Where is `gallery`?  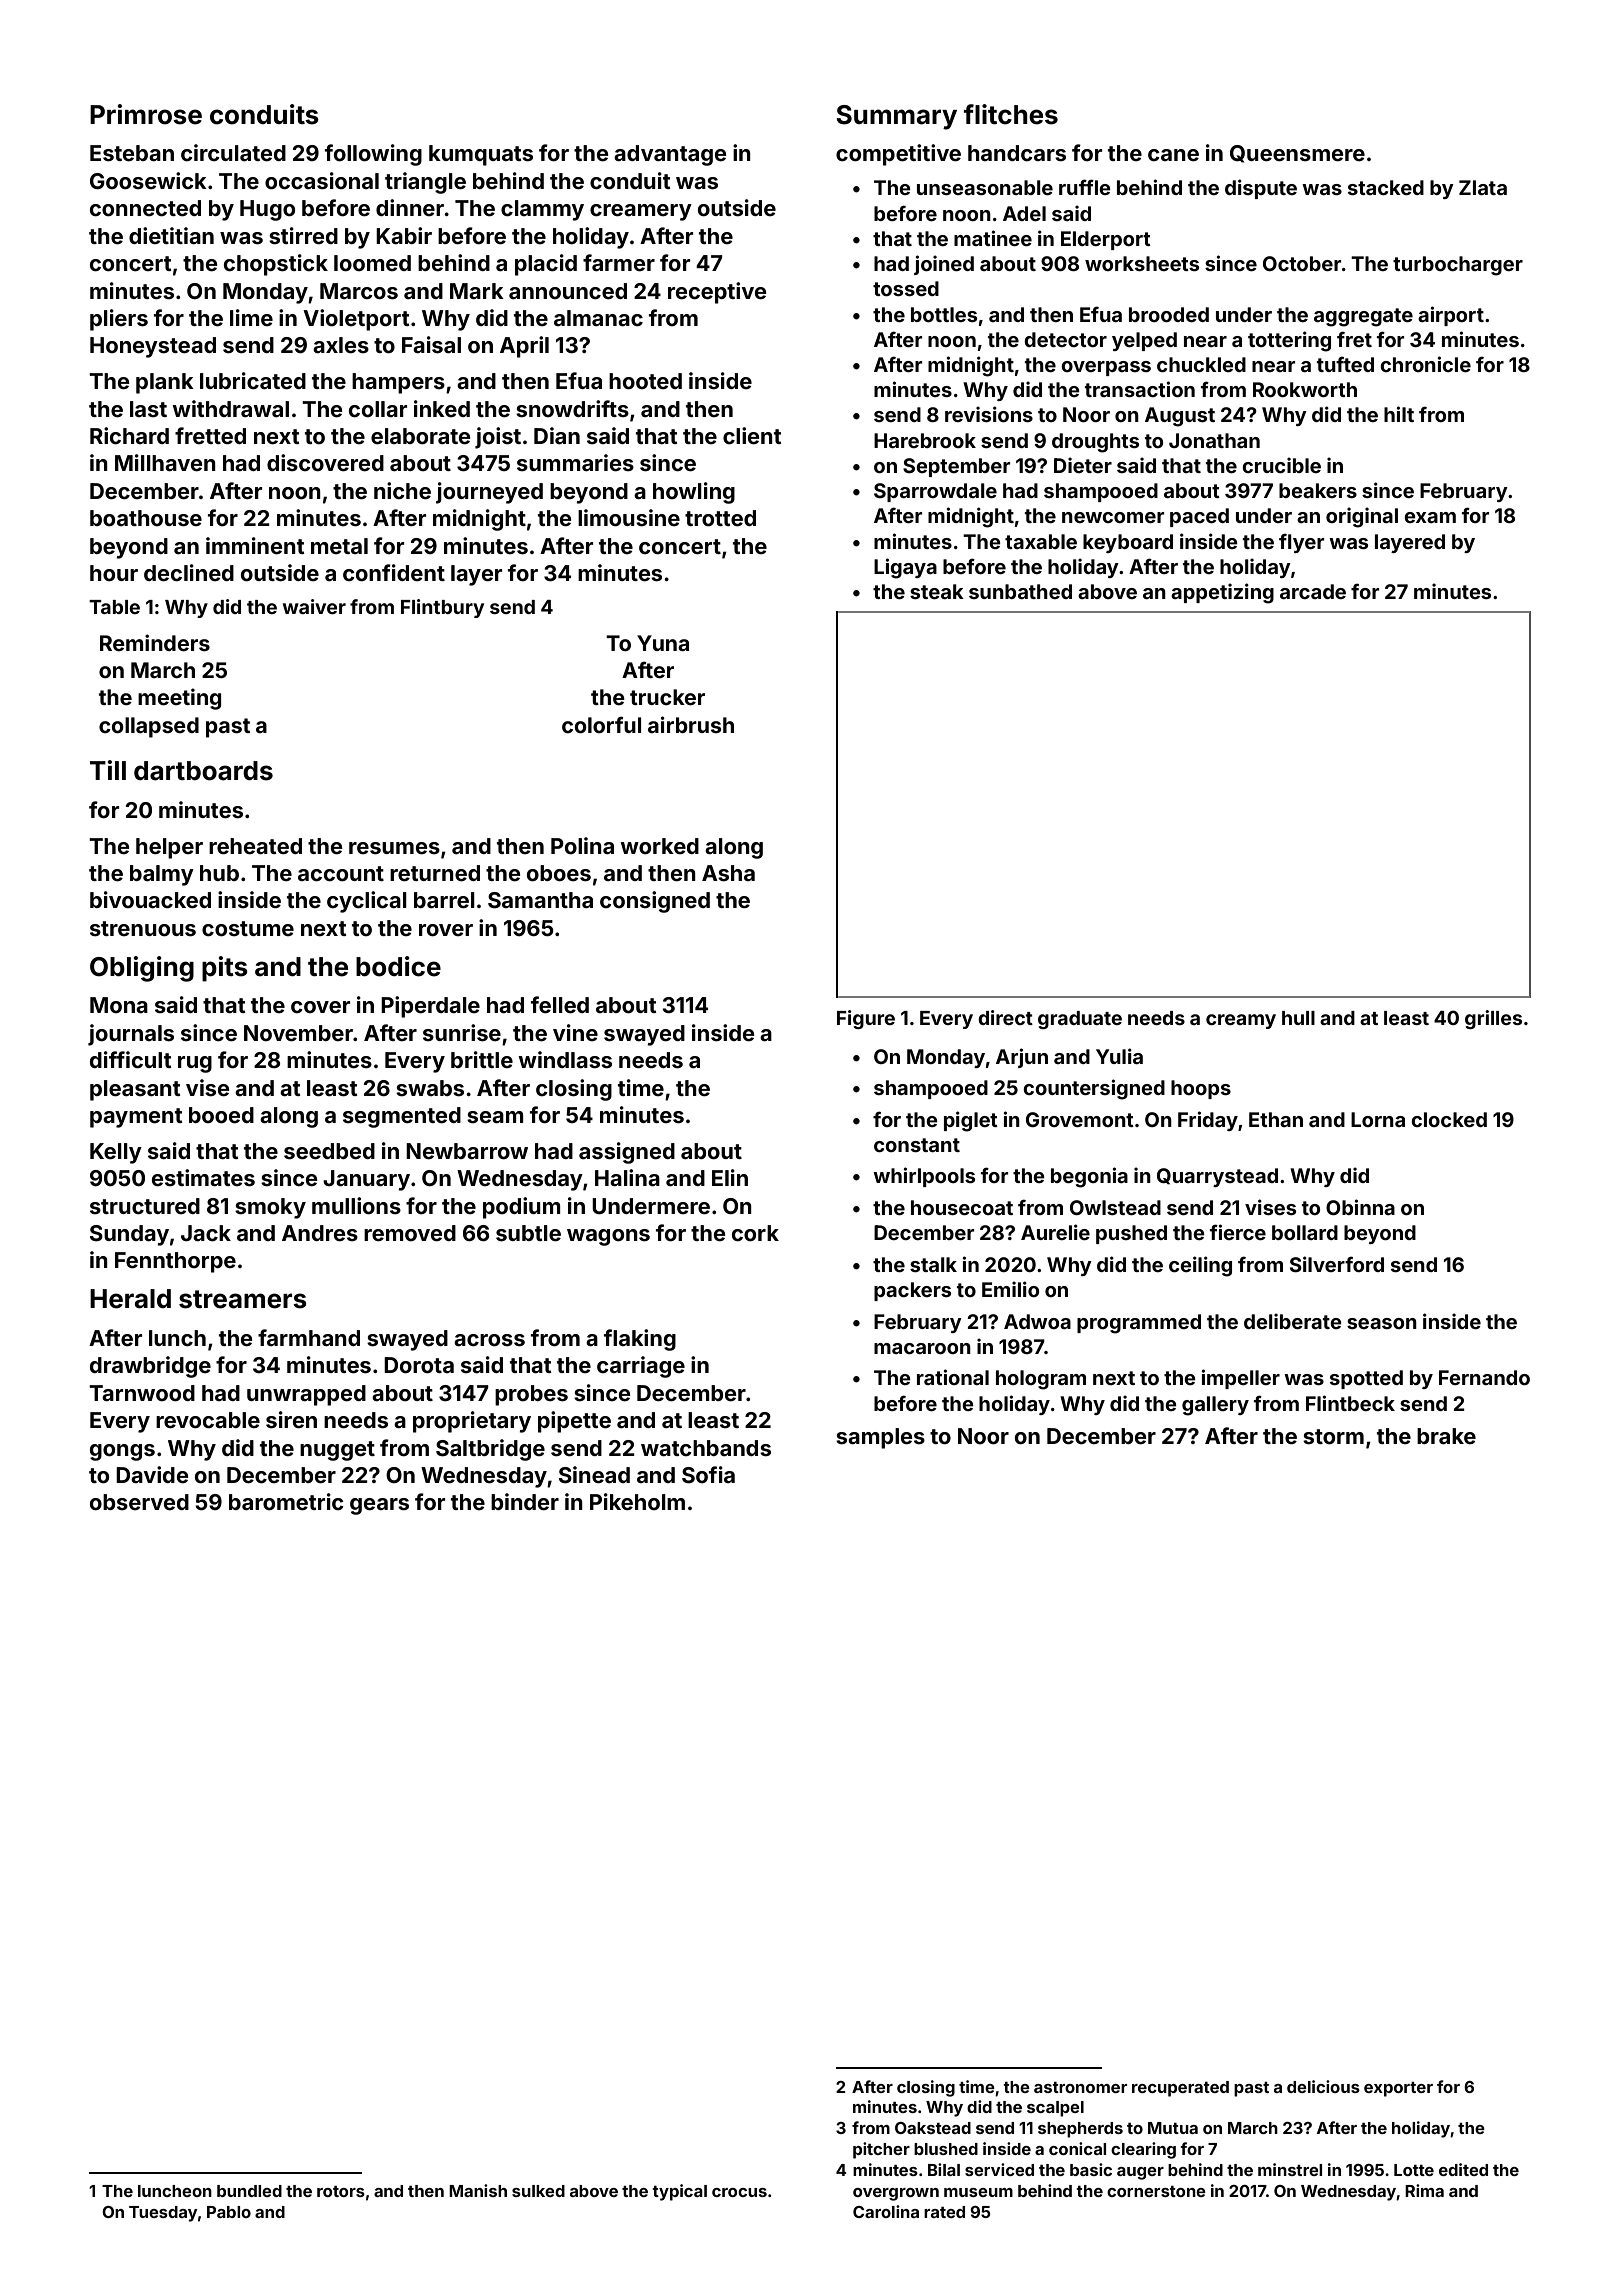
gallery is located at coordinates (1215, 1406).
